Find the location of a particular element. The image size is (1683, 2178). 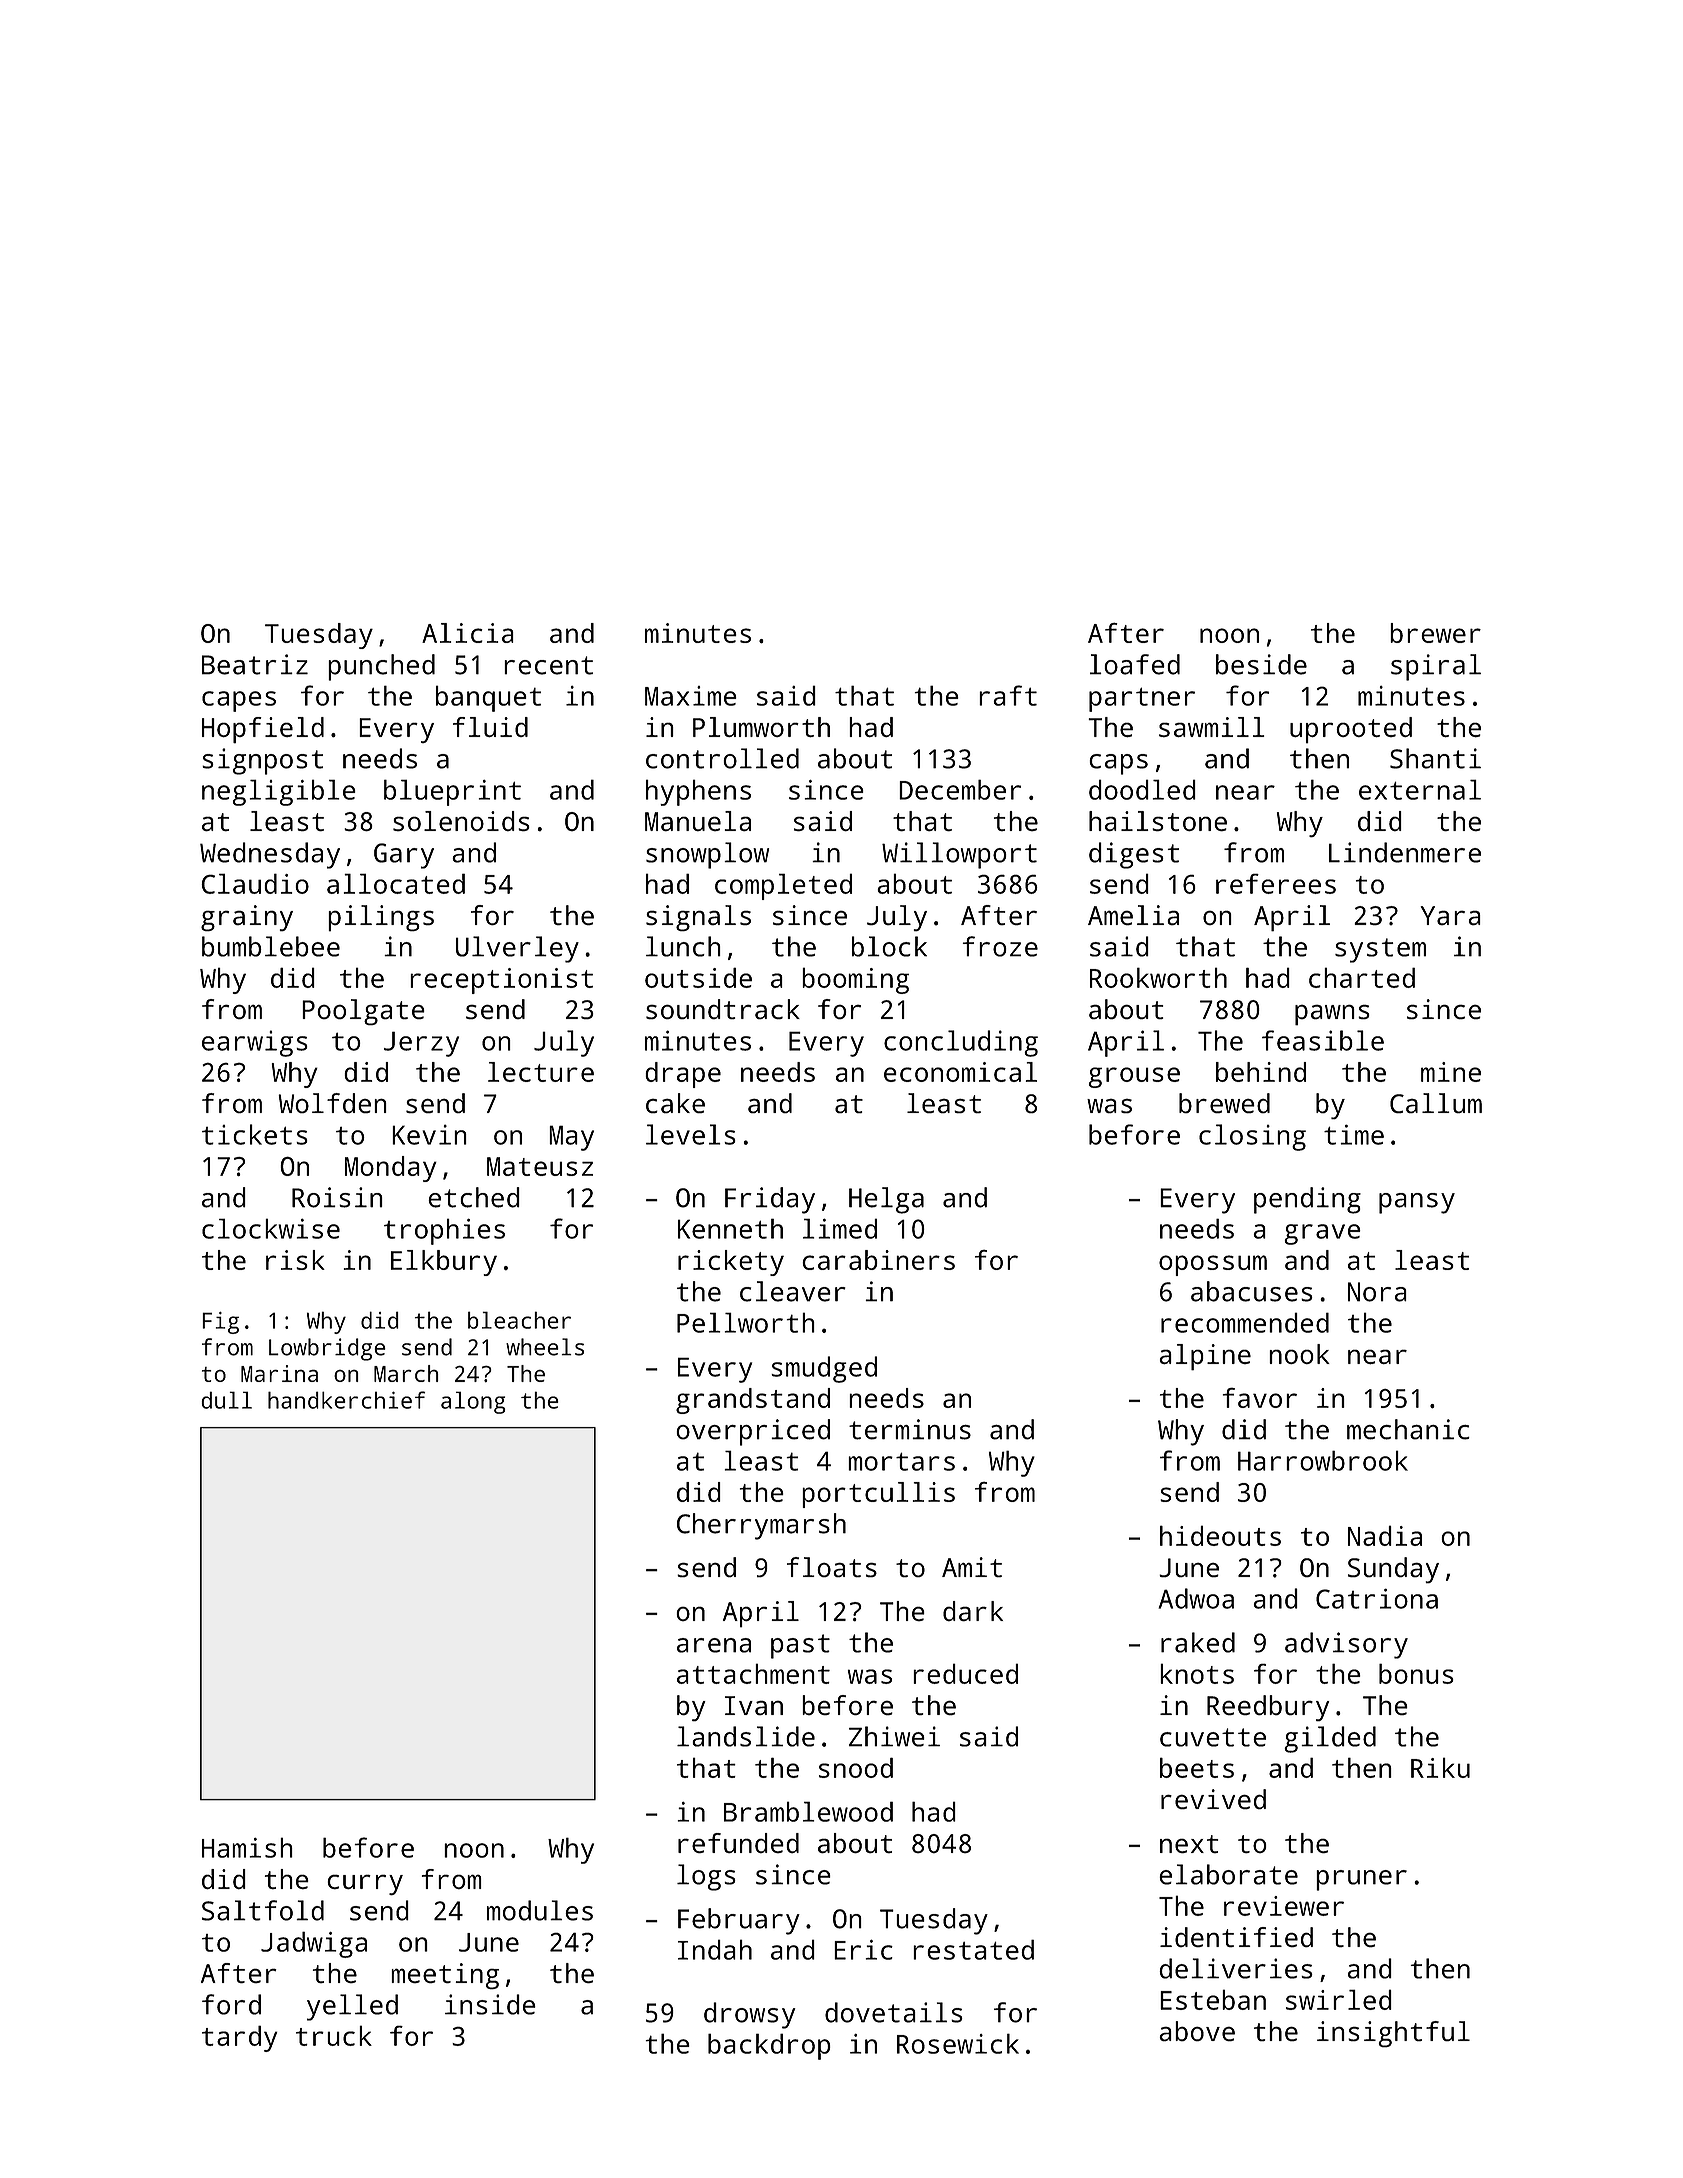

risk is located at coordinates (295, 1260).
